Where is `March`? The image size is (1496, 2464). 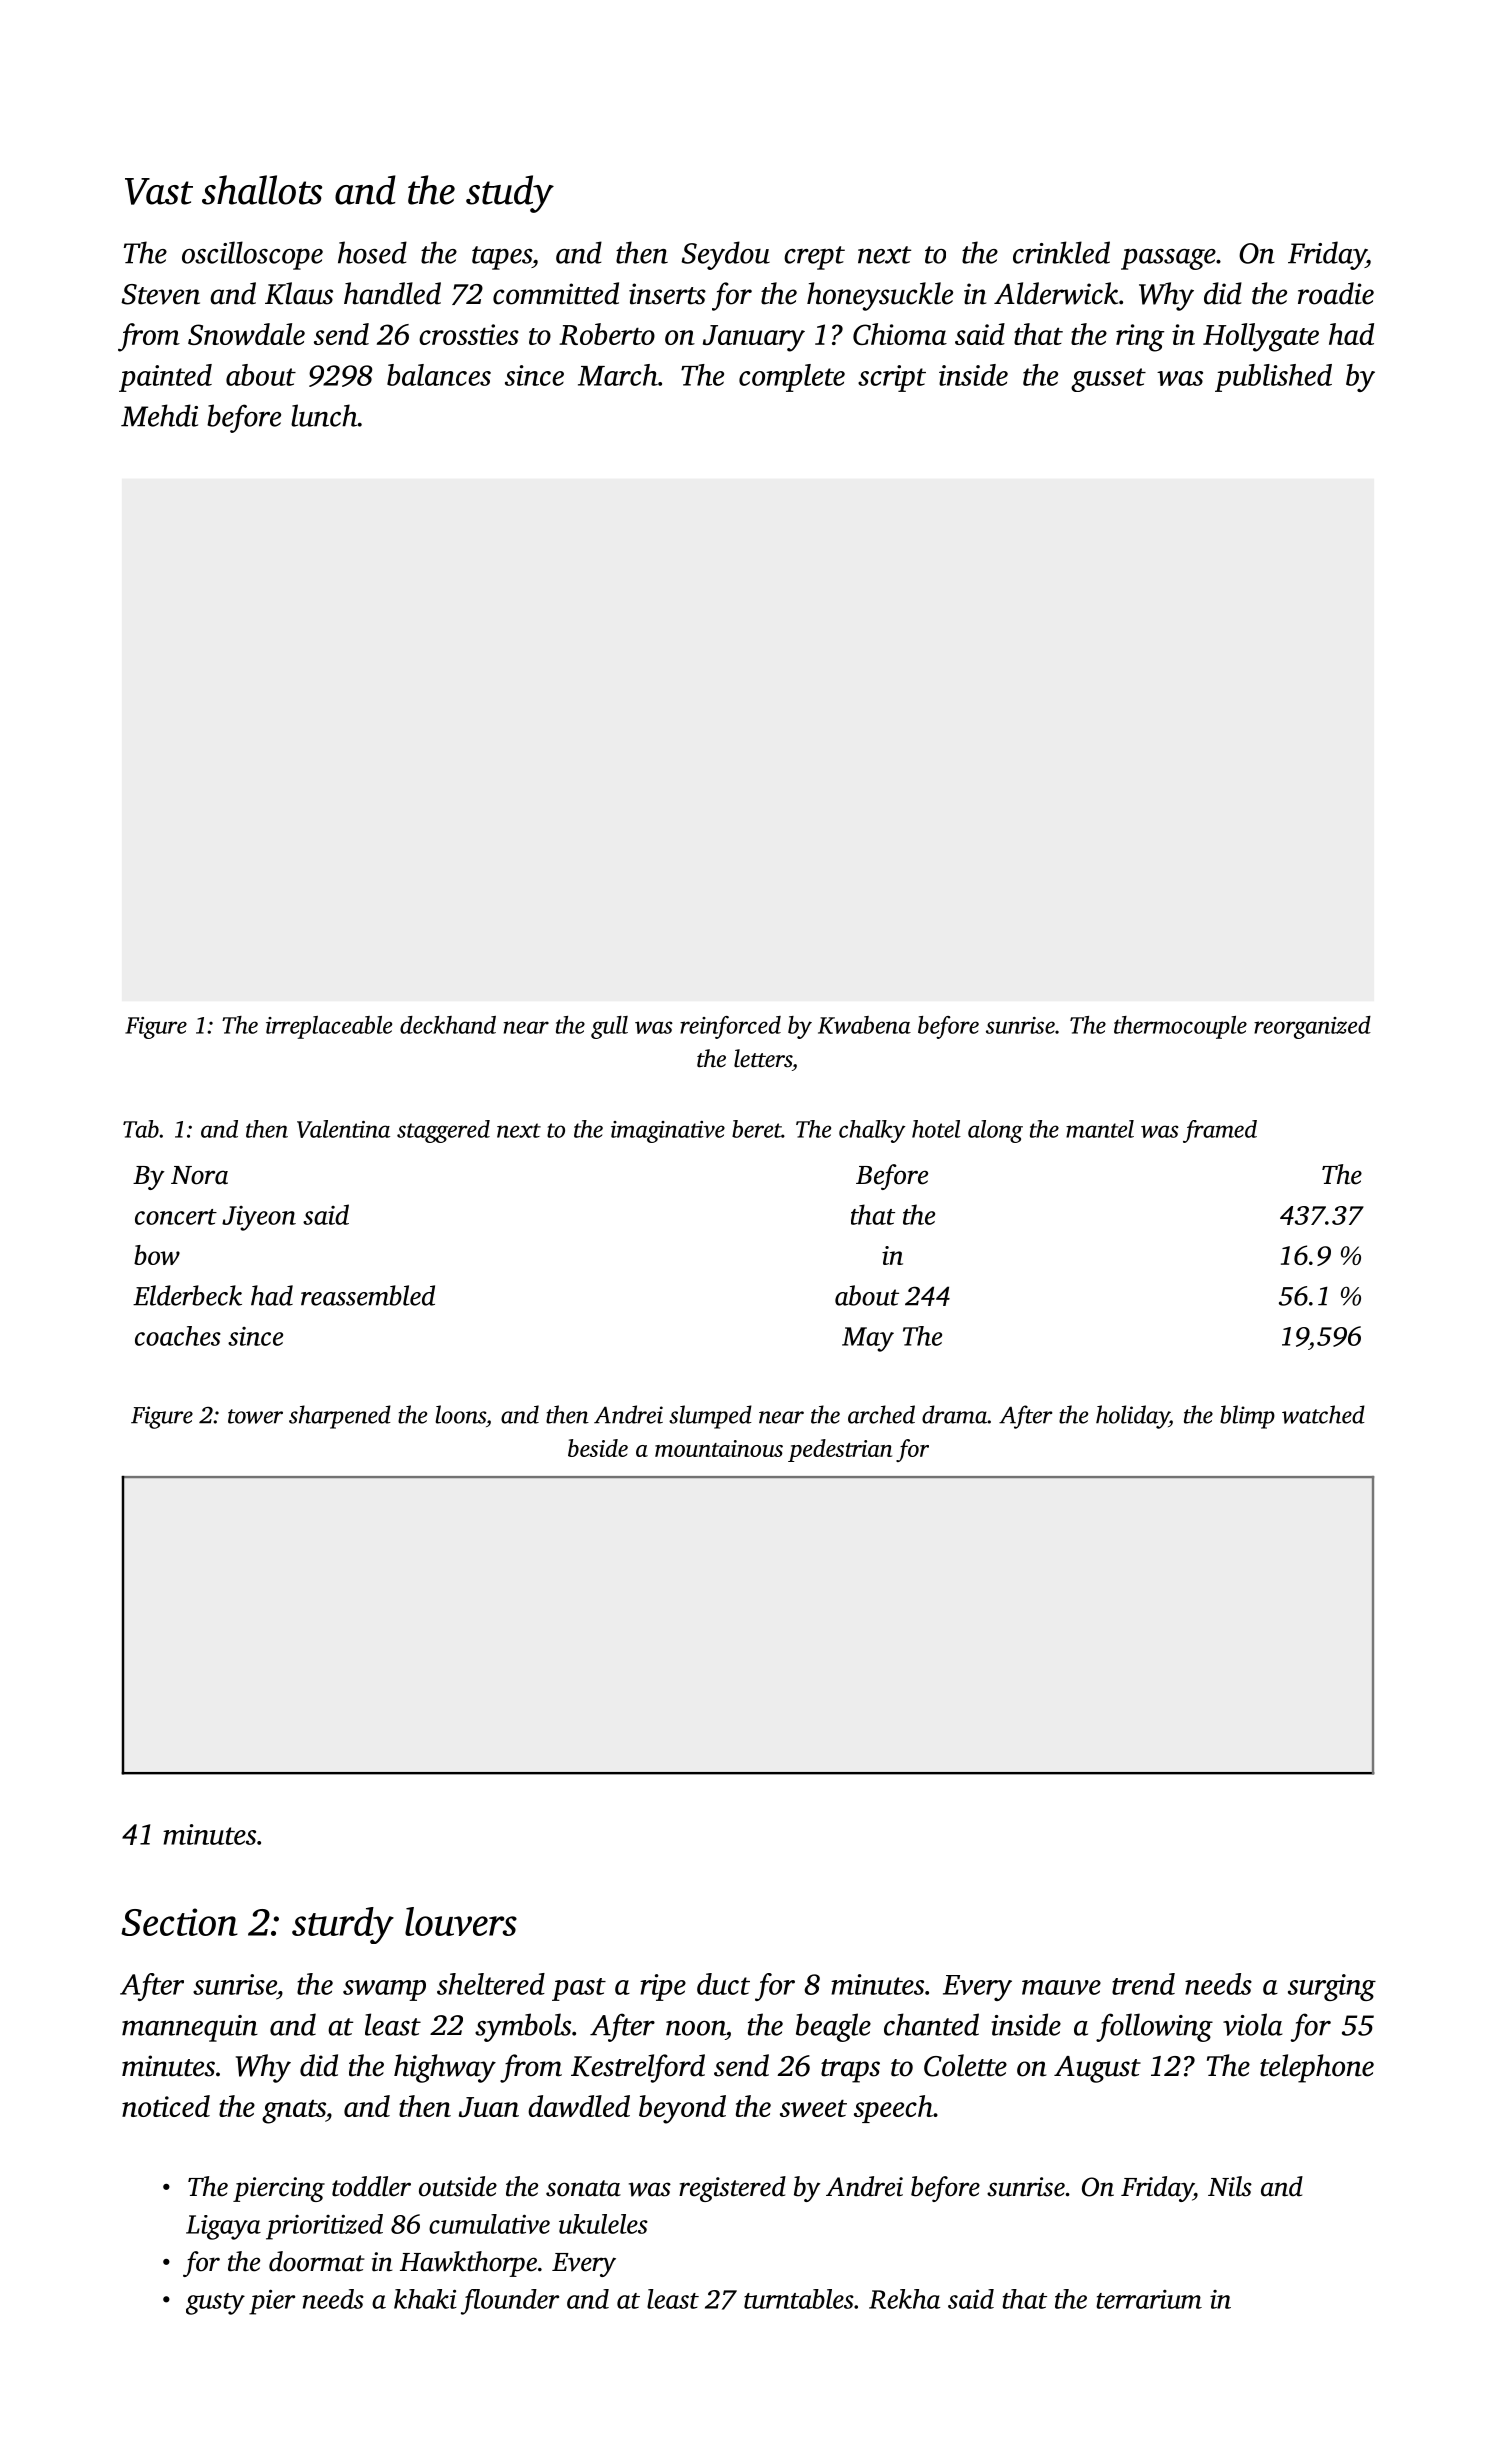
March is located at coordinates (618, 375).
